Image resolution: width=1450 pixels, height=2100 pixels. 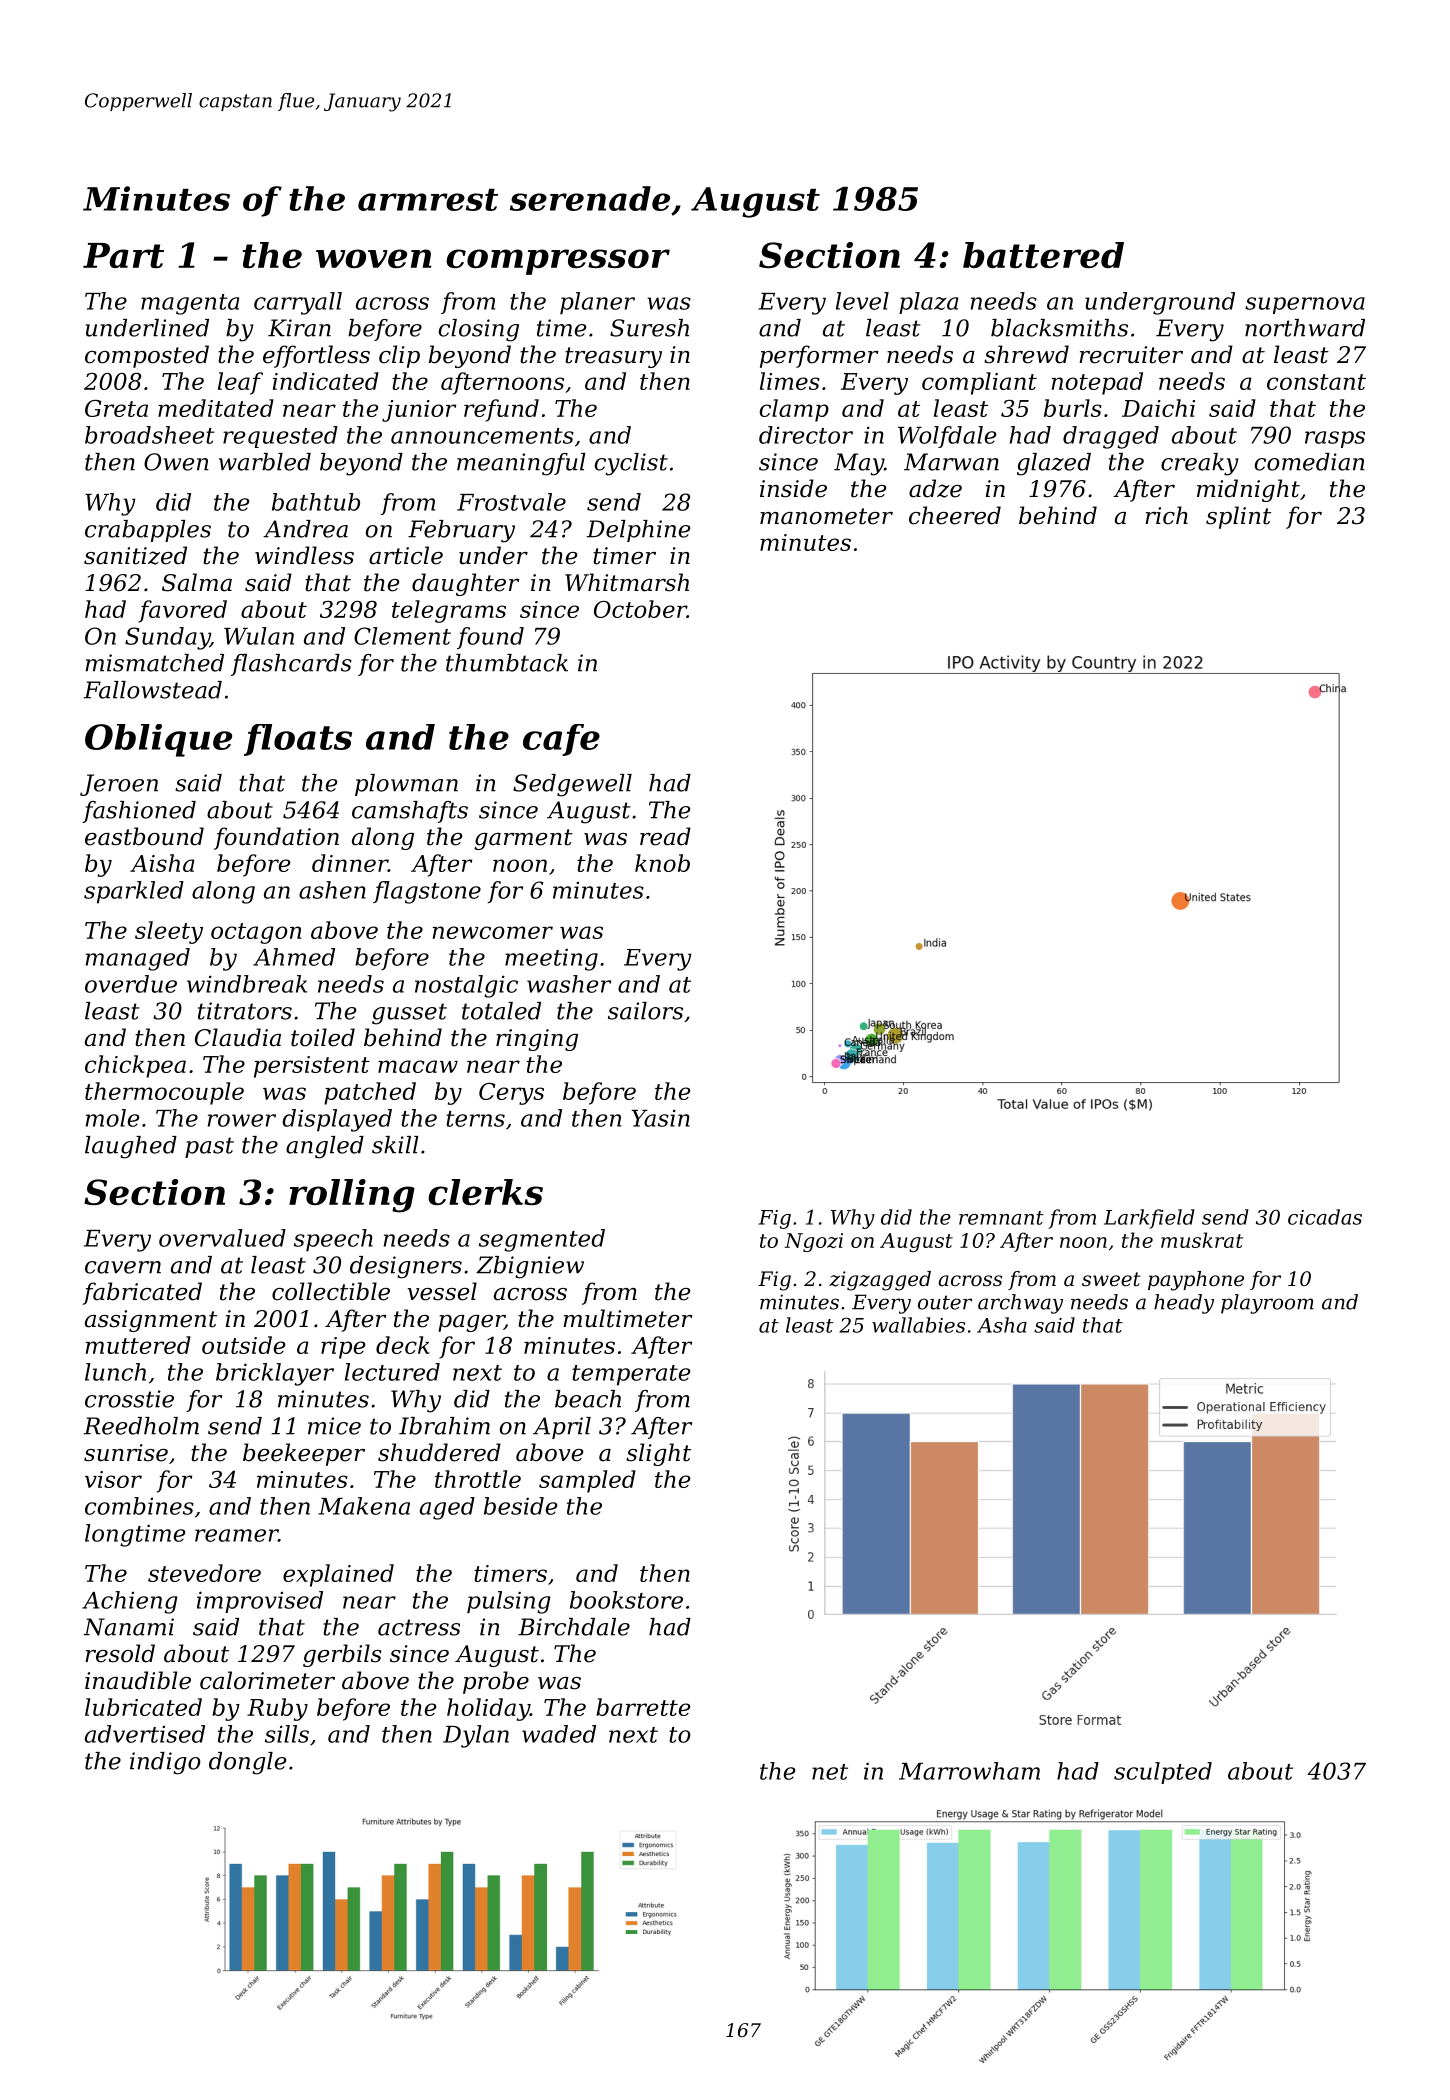 I want to click on comedian, so click(x=1310, y=462).
